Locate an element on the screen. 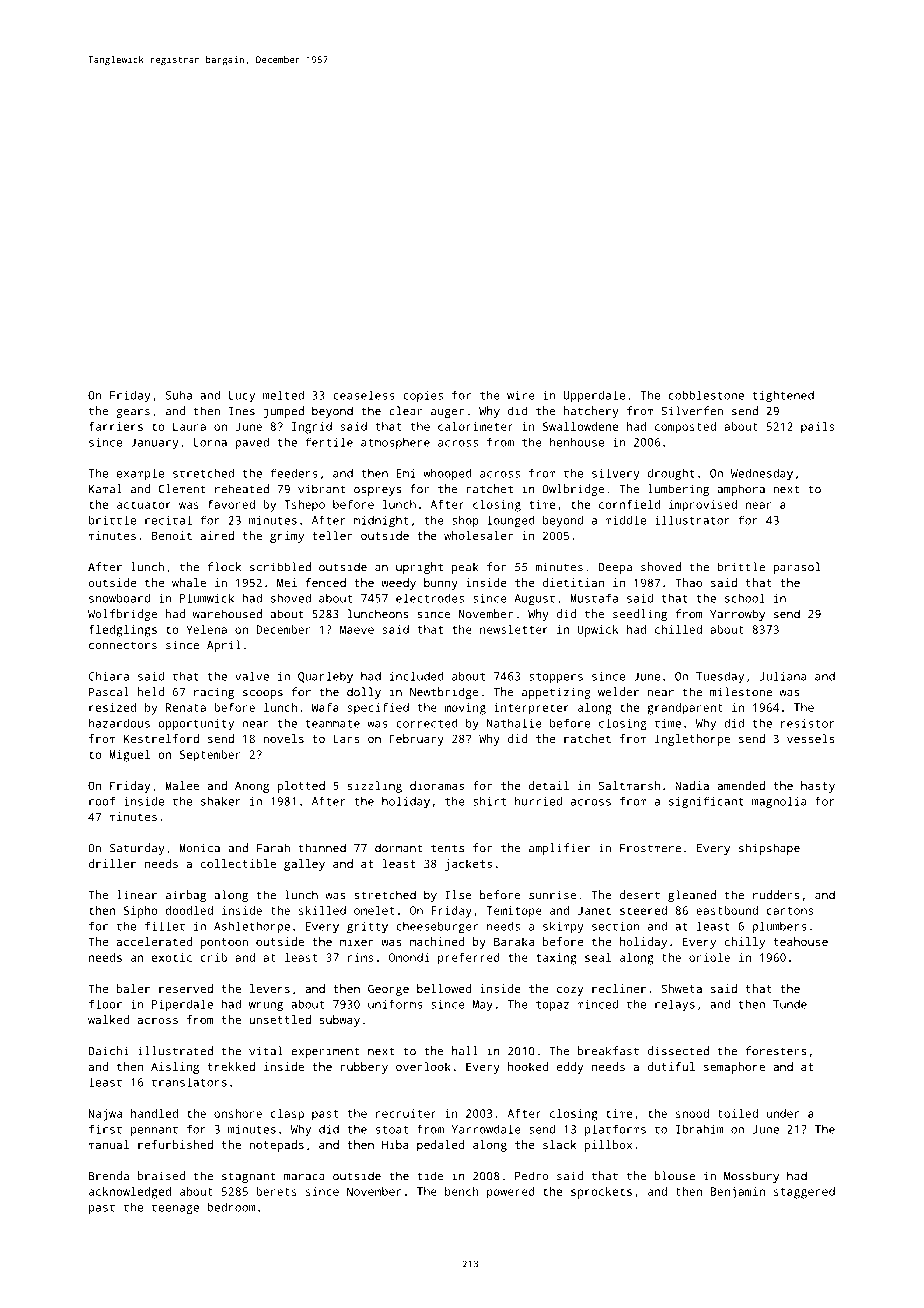 Image resolution: width=924 pixels, height=1308 pixels. clasp is located at coordinates (287, 1115).
